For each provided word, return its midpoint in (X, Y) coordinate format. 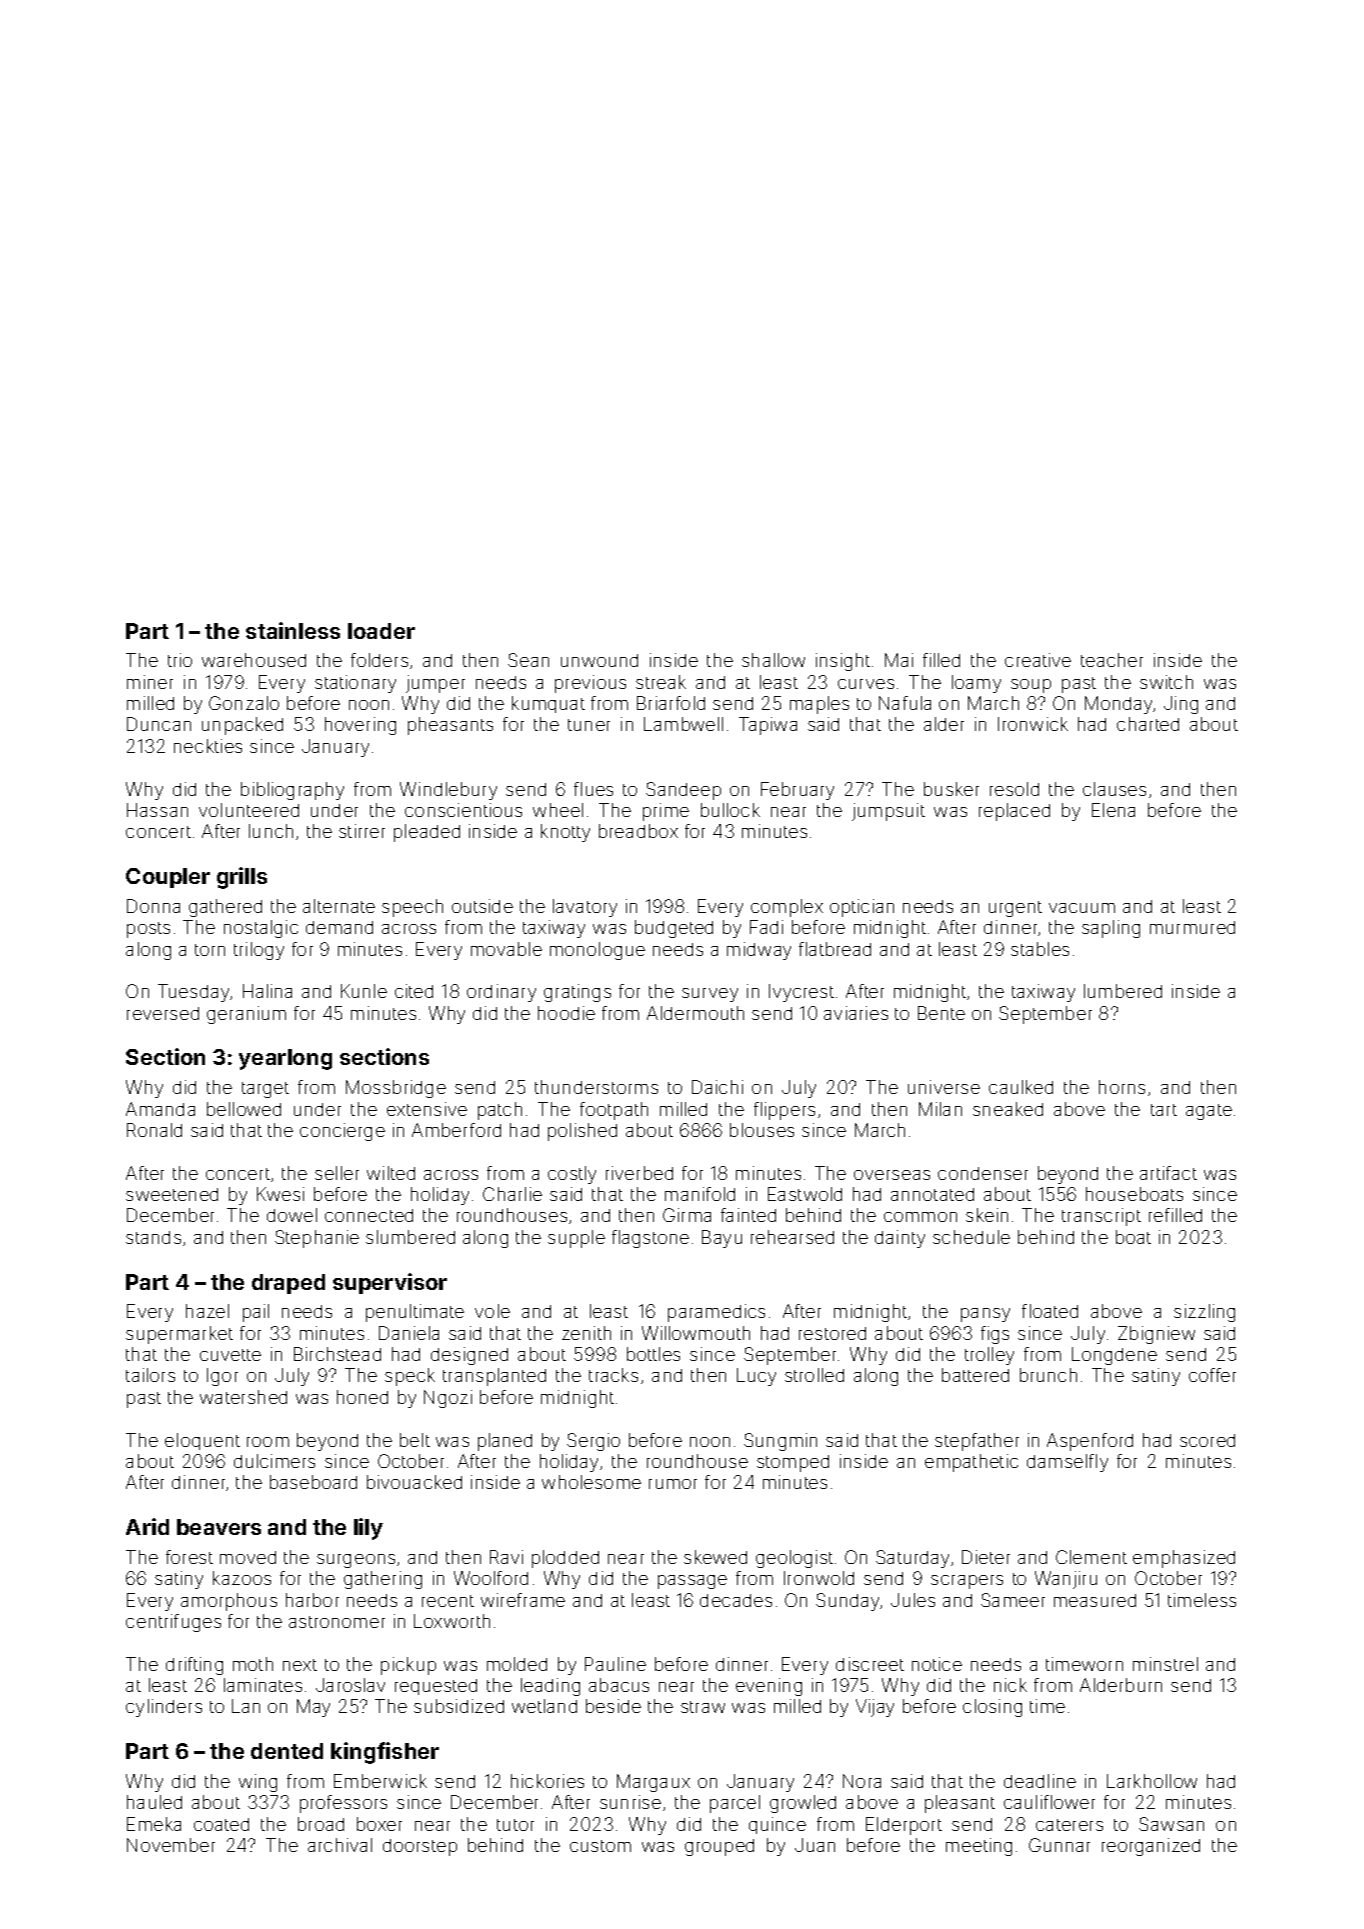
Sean (528, 660)
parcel (735, 1804)
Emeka (154, 1824)
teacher (1112, 660)
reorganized (1151, 1847)
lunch (271, 831)
